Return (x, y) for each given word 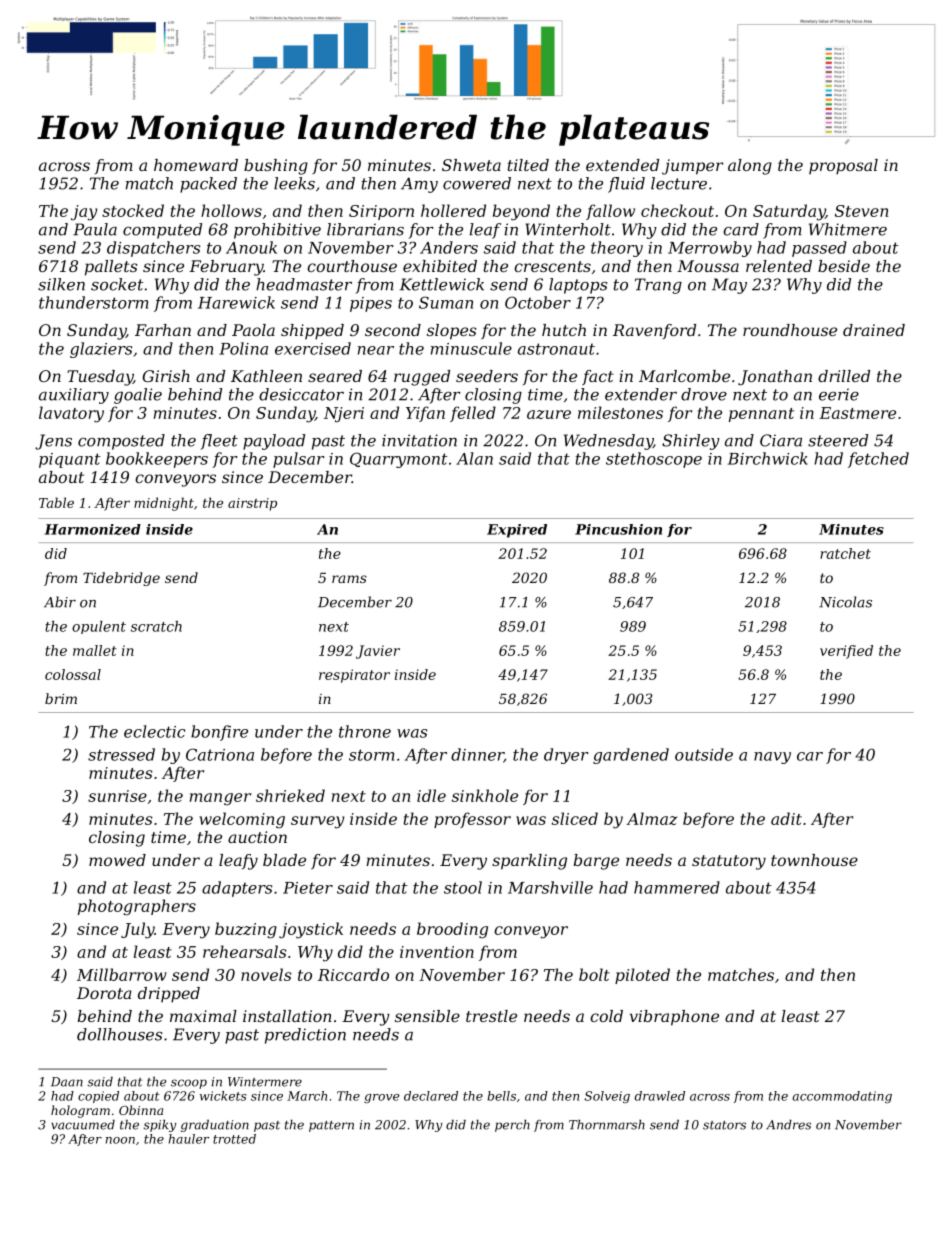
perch (512, 1126)
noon (120, 1140)
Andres (788, 1125)
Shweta (471, 165)
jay (84, 213)
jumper (693, 167)
